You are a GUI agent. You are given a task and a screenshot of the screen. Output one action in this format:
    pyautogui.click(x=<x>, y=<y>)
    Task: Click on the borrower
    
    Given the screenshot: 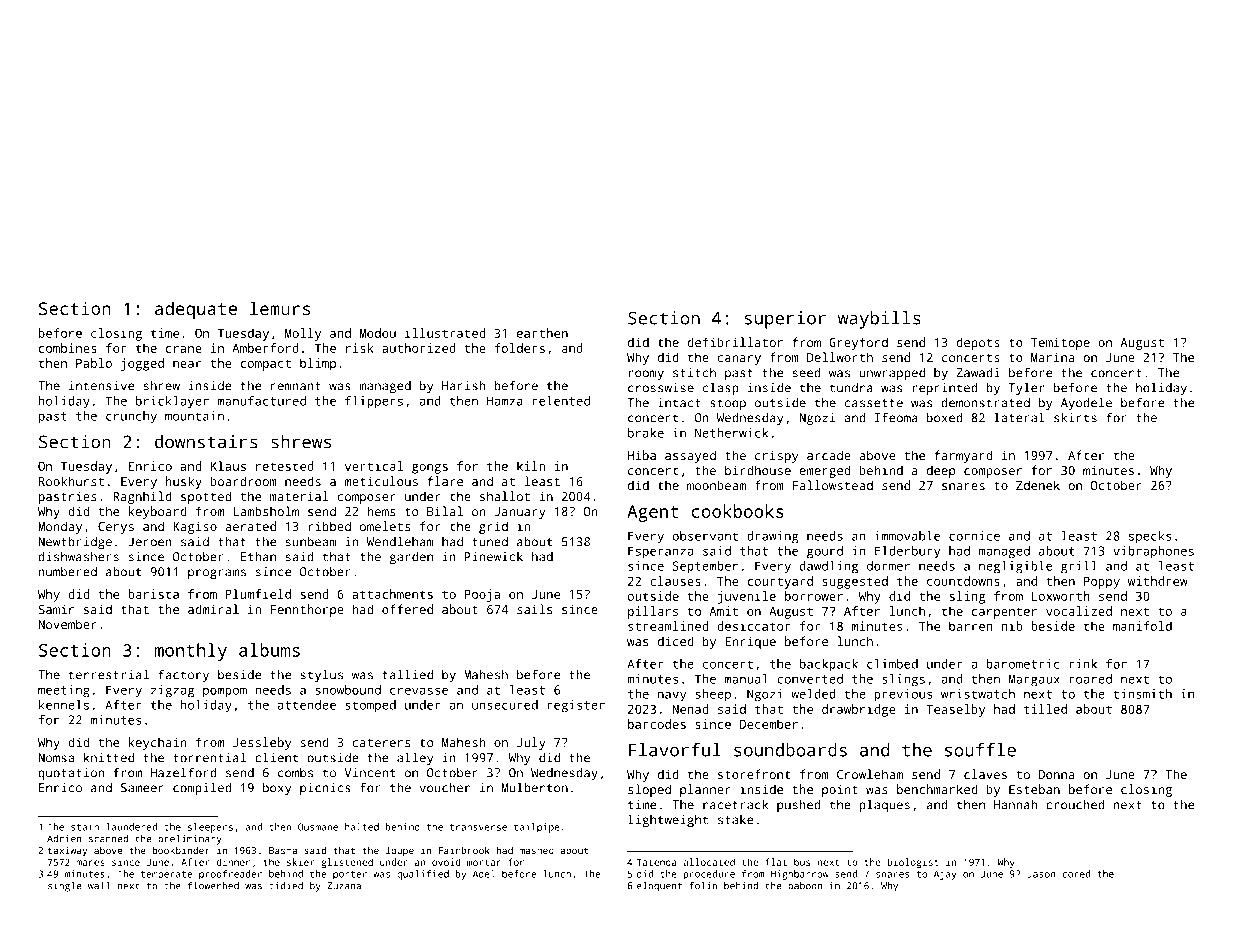 What is the action you would take?
    pyautogui.click(x=814, y=596)
